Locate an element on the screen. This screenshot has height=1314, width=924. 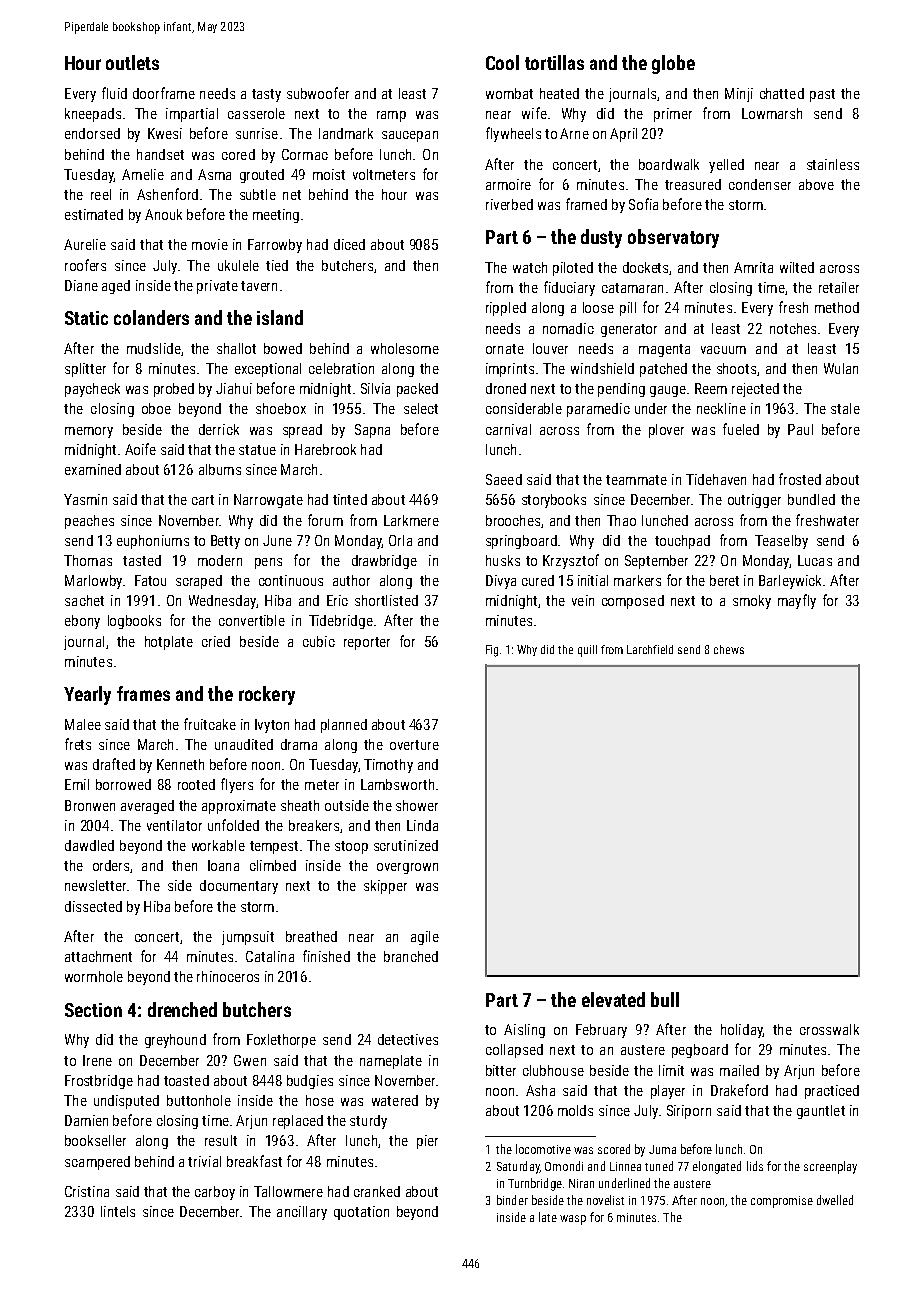
detectives is located at coordinates (408, 1039).
